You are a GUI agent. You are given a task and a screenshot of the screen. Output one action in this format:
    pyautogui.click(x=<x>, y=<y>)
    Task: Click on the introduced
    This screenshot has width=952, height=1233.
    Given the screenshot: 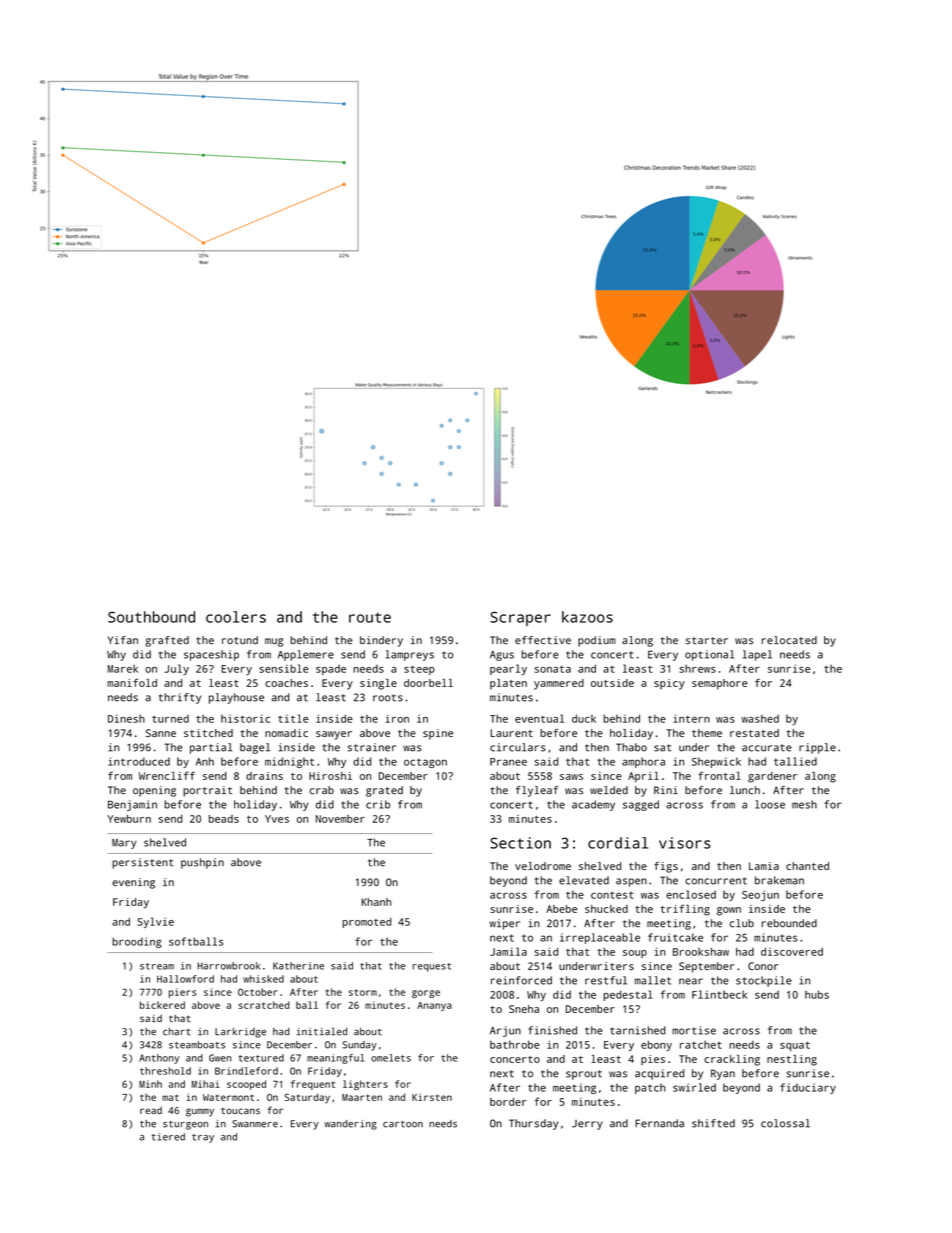 What is the action you would take?
    pyautogui.click(x=139, y=761)
